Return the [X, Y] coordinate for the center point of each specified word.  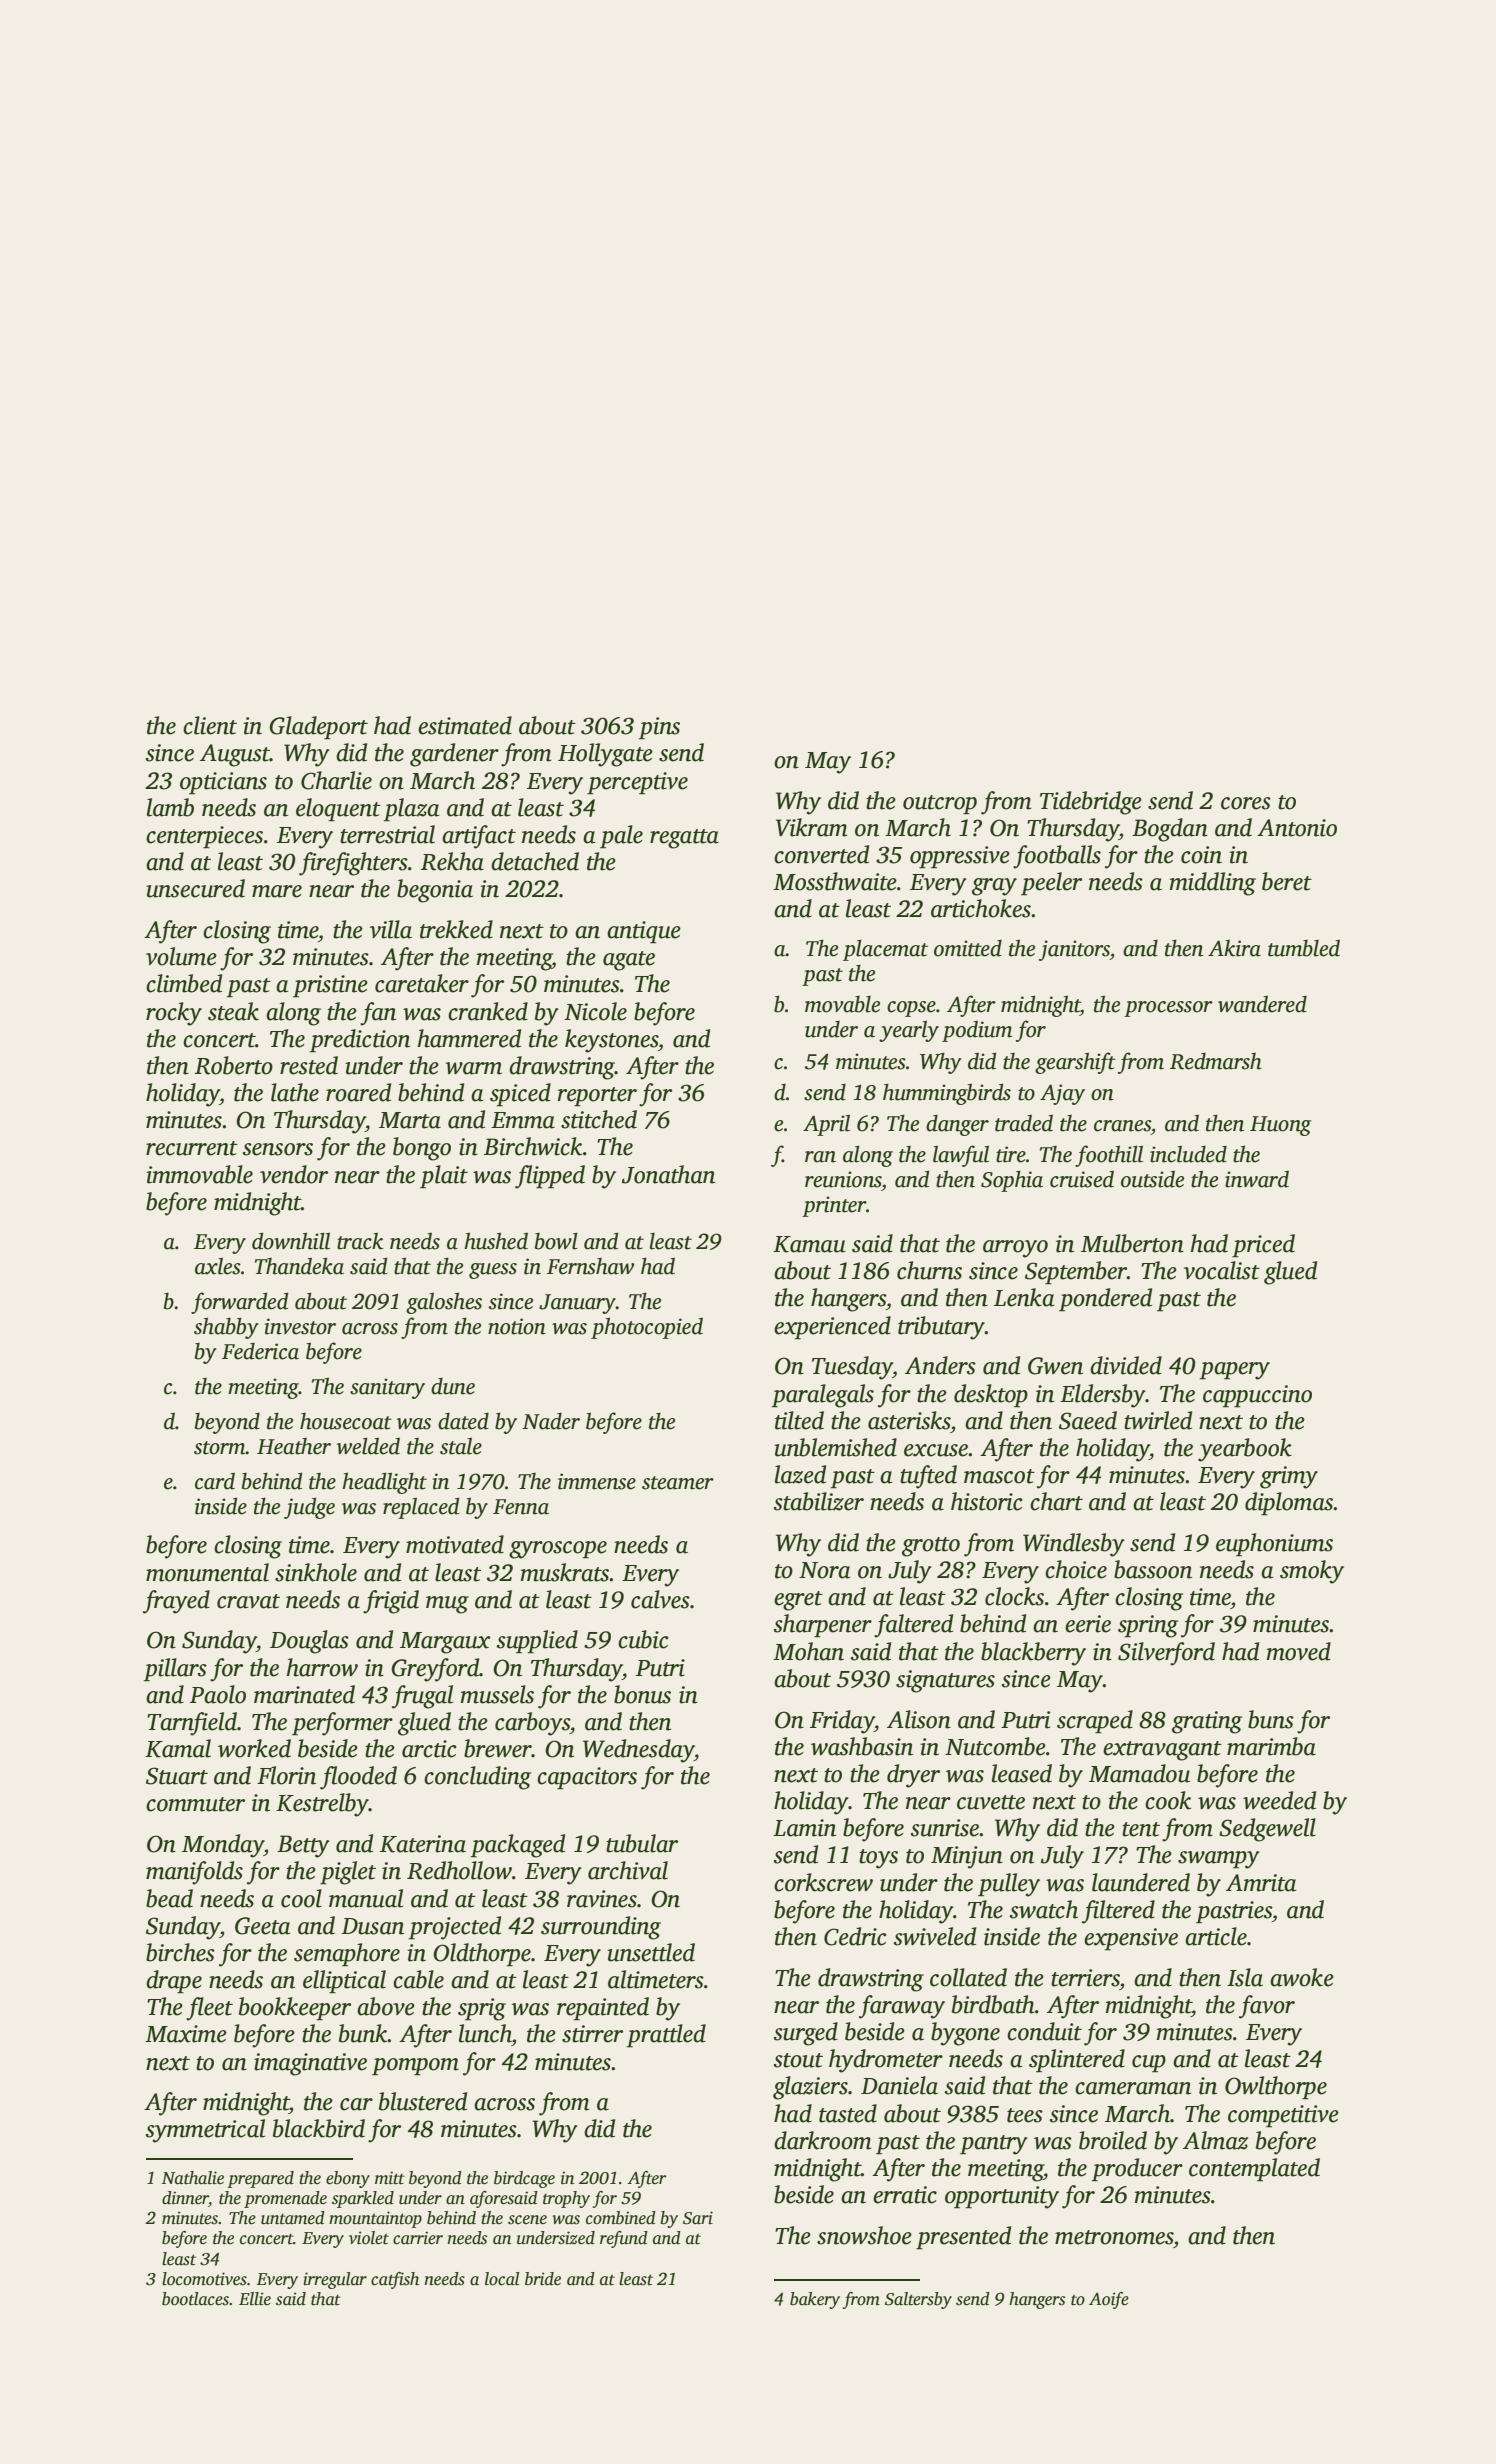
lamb [170, 807]
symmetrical [205, 2131]
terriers [1085, 1978]
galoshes [444, 1303]
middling [1213, 884]
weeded [1279, 1800]
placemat [885, 950]
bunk [363, 2033]
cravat [248, 1601]
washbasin [862, 1746]
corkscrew [823, 1882]
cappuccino [1257, 1396]
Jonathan [668, 1174]
